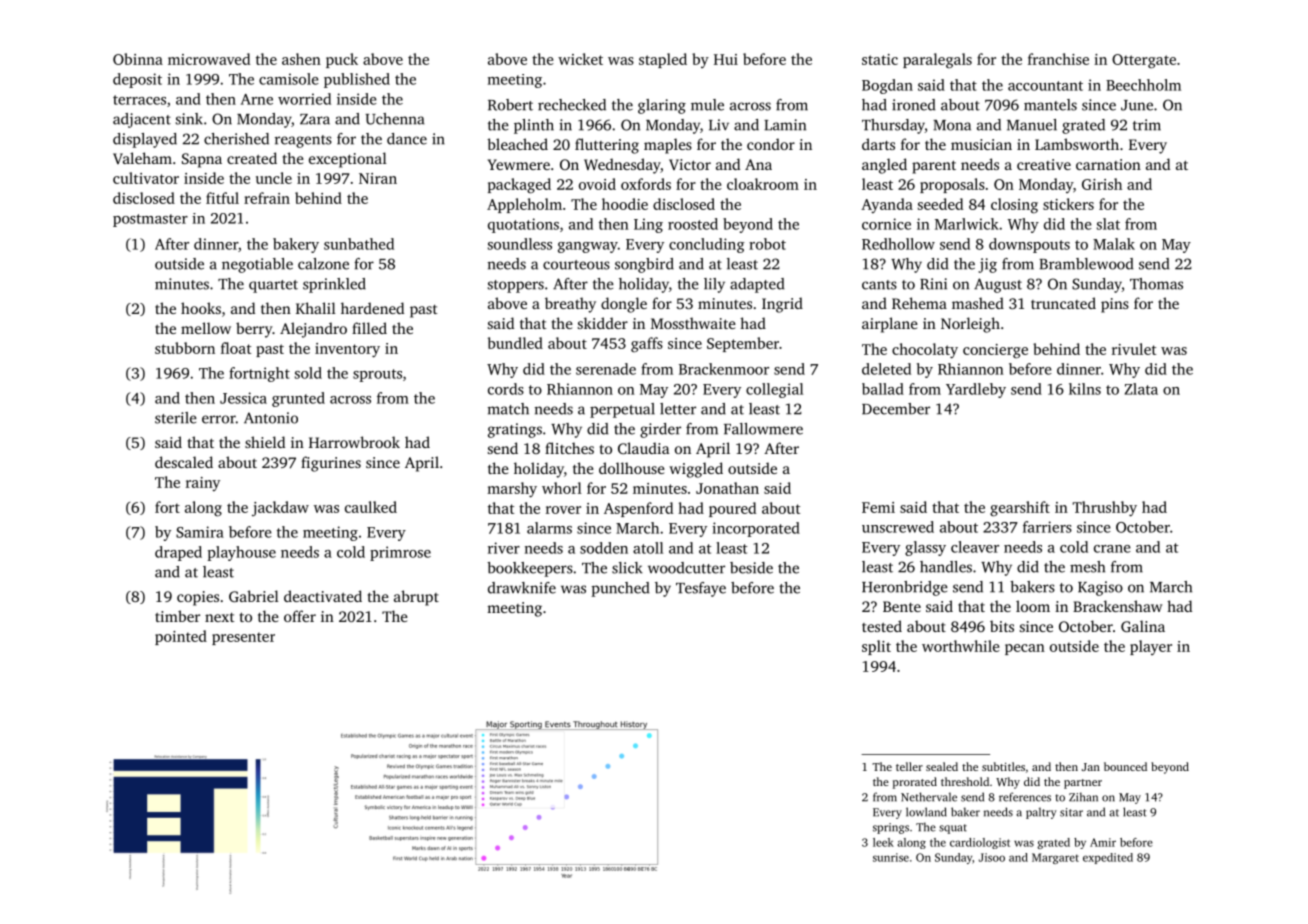 The image size is (1308, 924). I want to click on ashen, so click(301, 59).
